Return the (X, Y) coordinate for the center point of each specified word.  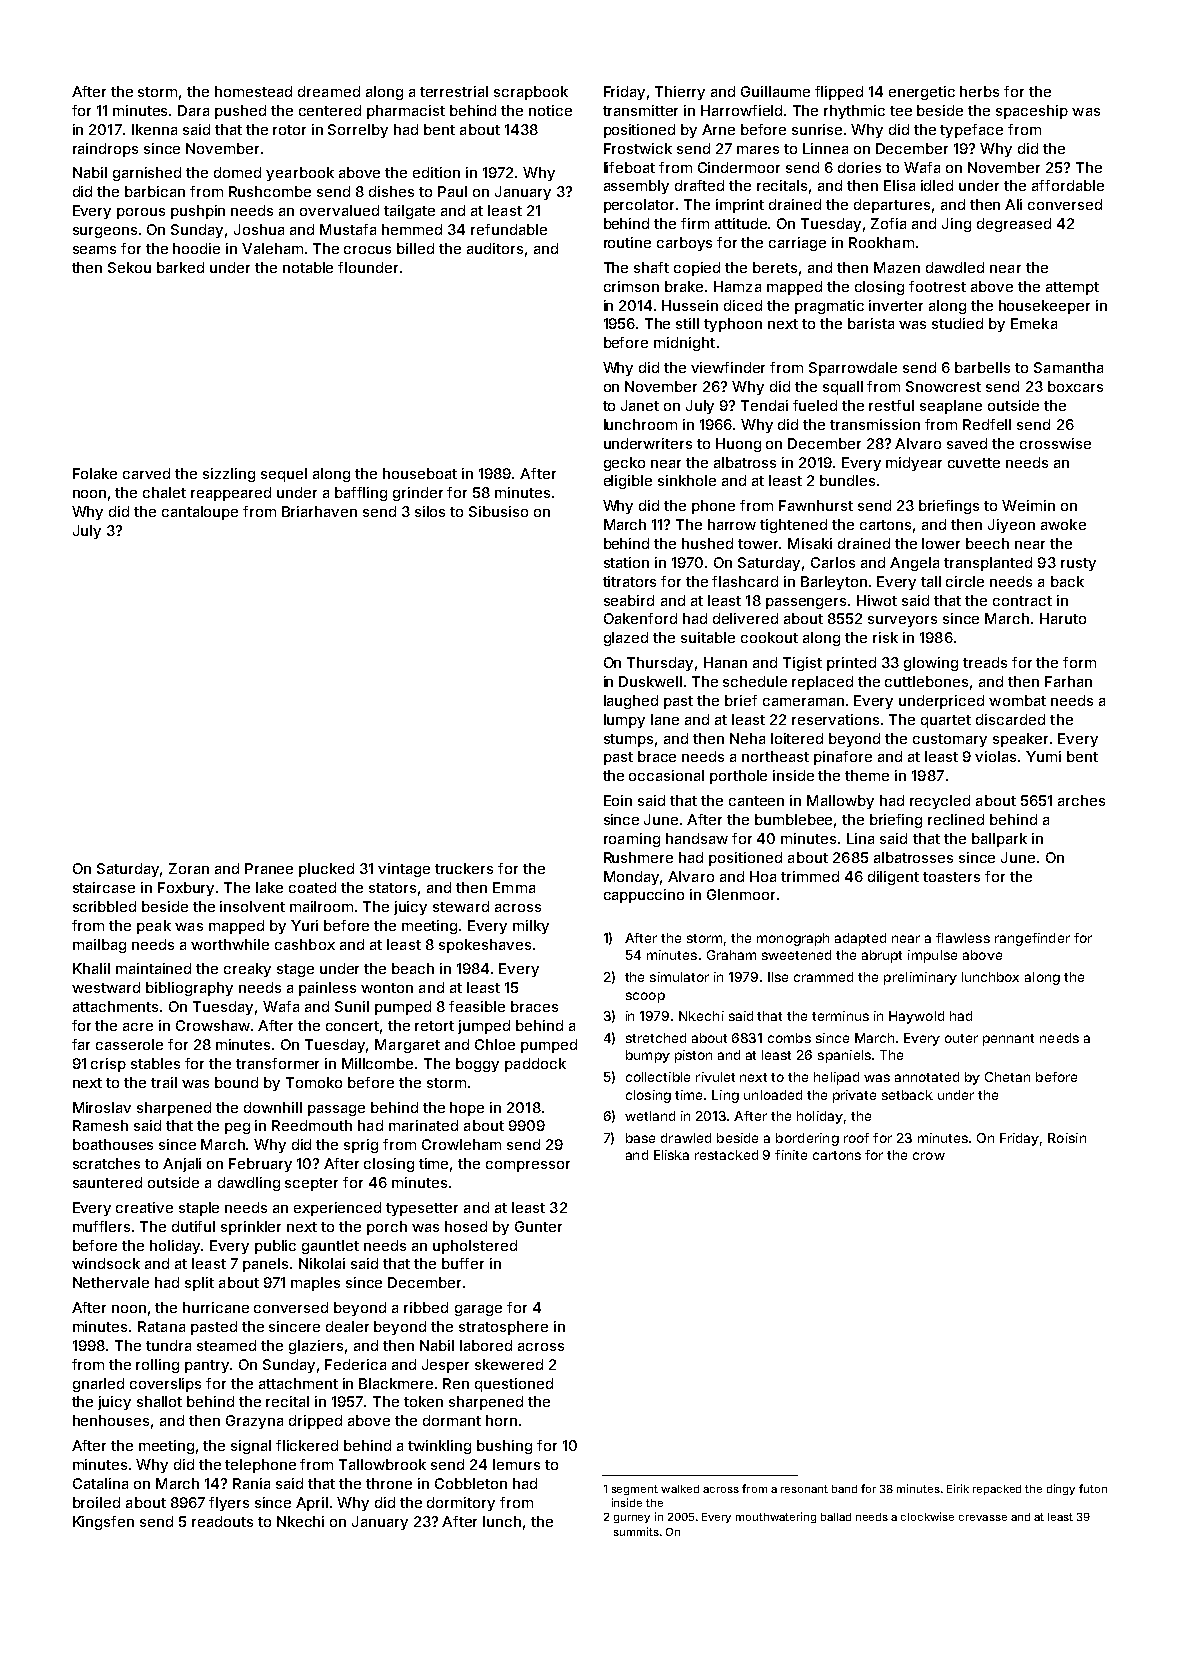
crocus (367, 250)
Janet (640, 405)
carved (146, 473)
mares (758, 150)
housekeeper (1044, 307)
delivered (745, 618)
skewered (509, 1364)
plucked (326, 870)
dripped (315, 1422)
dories (859, 167)
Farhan (1068, 681)
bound (236, 1082)
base (640, 1138)
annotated (927, 1077)
